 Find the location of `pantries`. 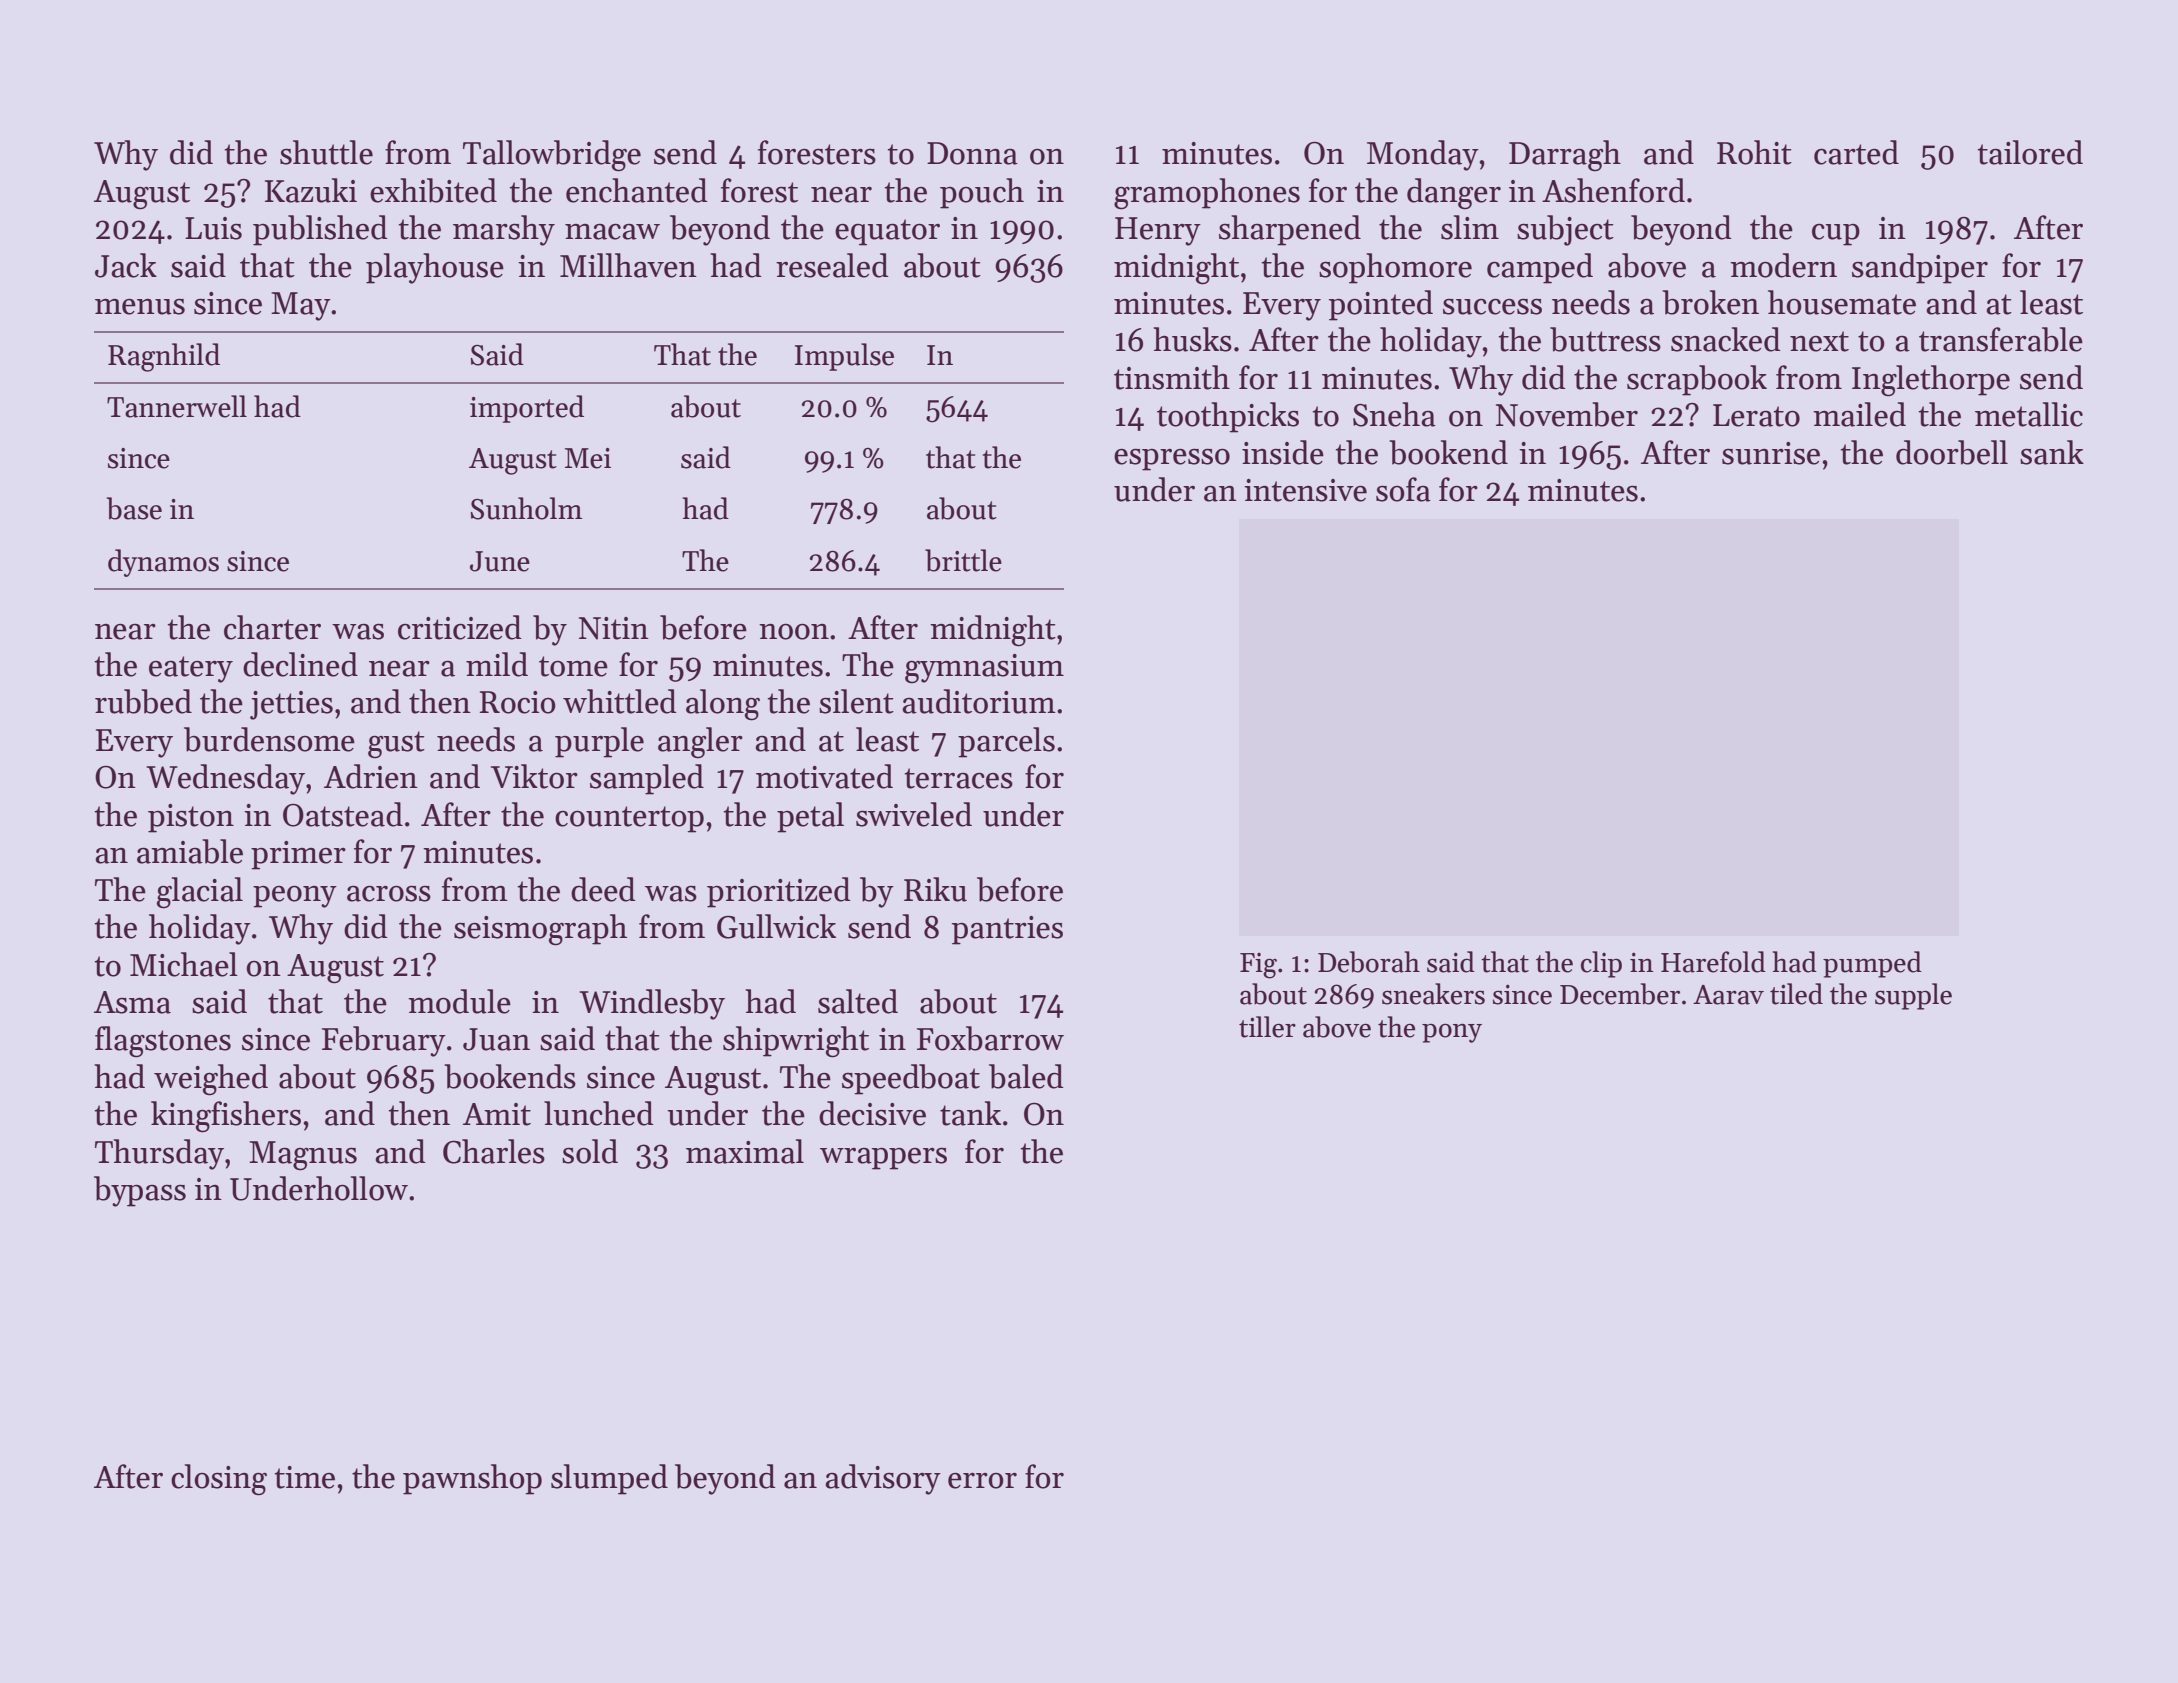

pantries is located at coordinates (1007, 930).
